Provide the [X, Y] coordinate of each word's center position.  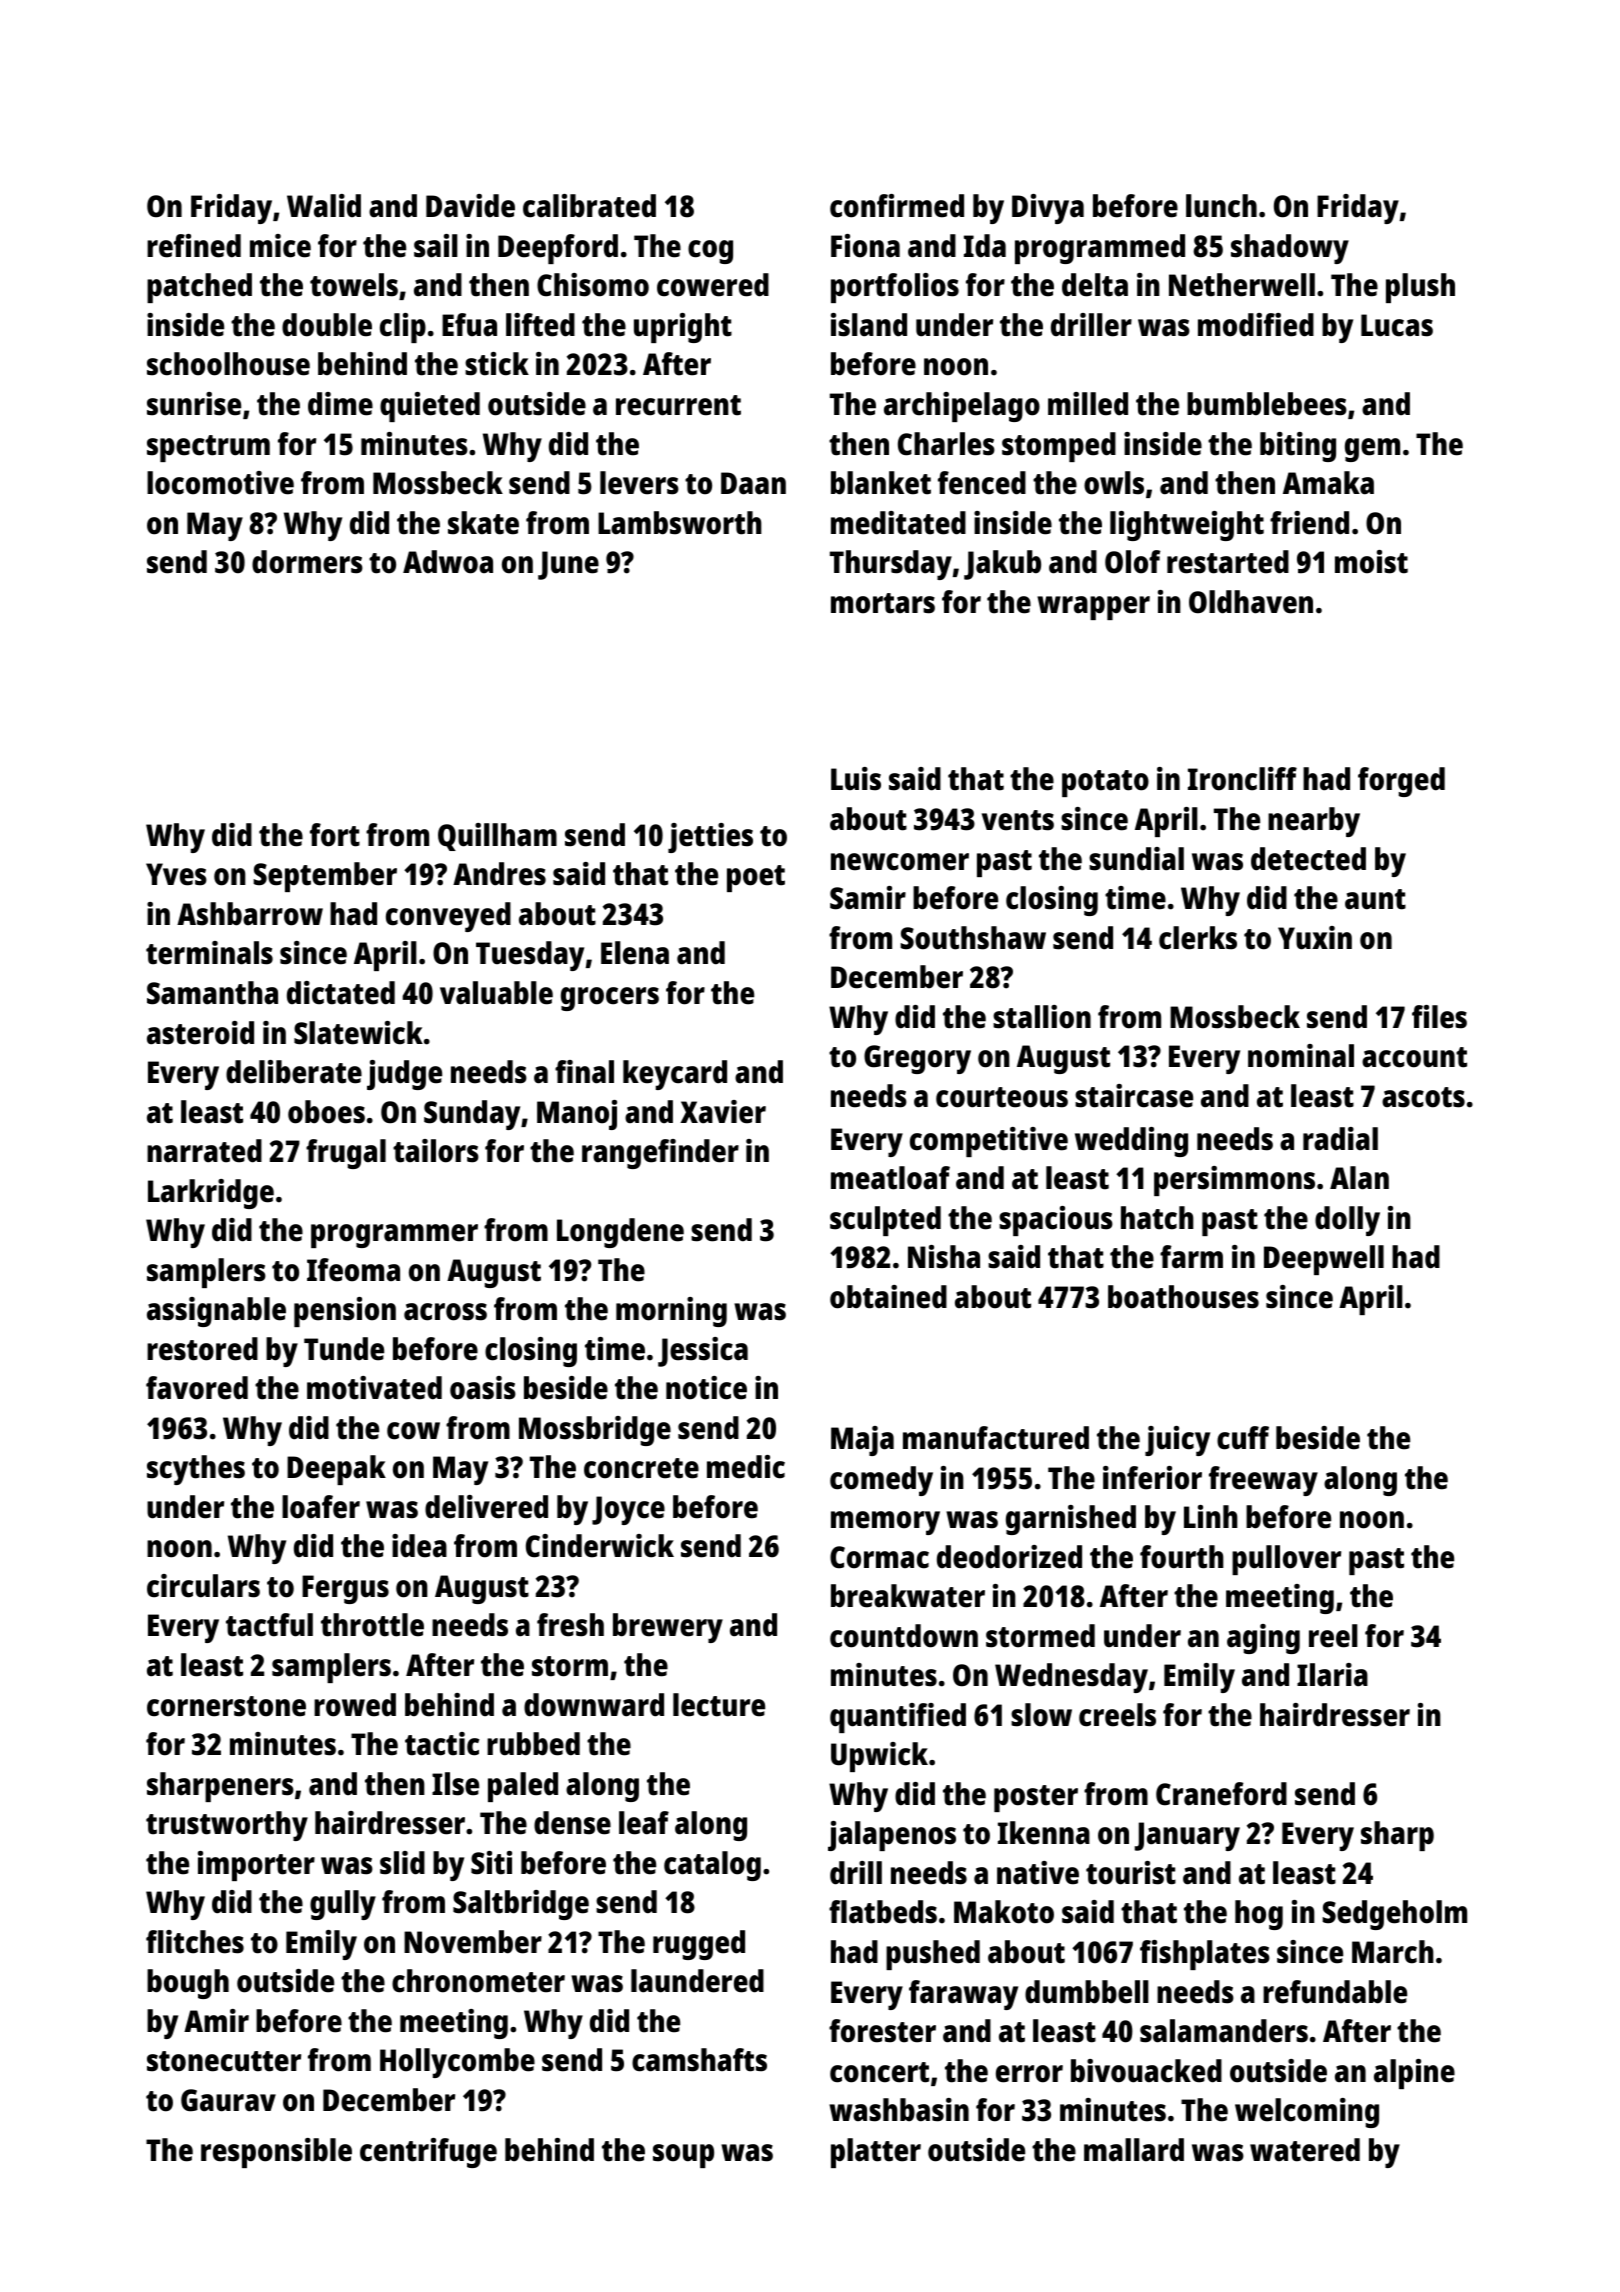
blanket [881, 483]
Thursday [891, 565]
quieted [430, 407]
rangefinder [660, 1154]
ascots [1423, 1097]
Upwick [879, 1757]
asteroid [200, 1033]
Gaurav [228, 2100]
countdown [904, 1636]
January [1187, 1836]
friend [1309, 523]
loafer [321, 1507]
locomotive [220, 483]
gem [1372, 450]
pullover [1286, 1560]
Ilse [455, 1784]
